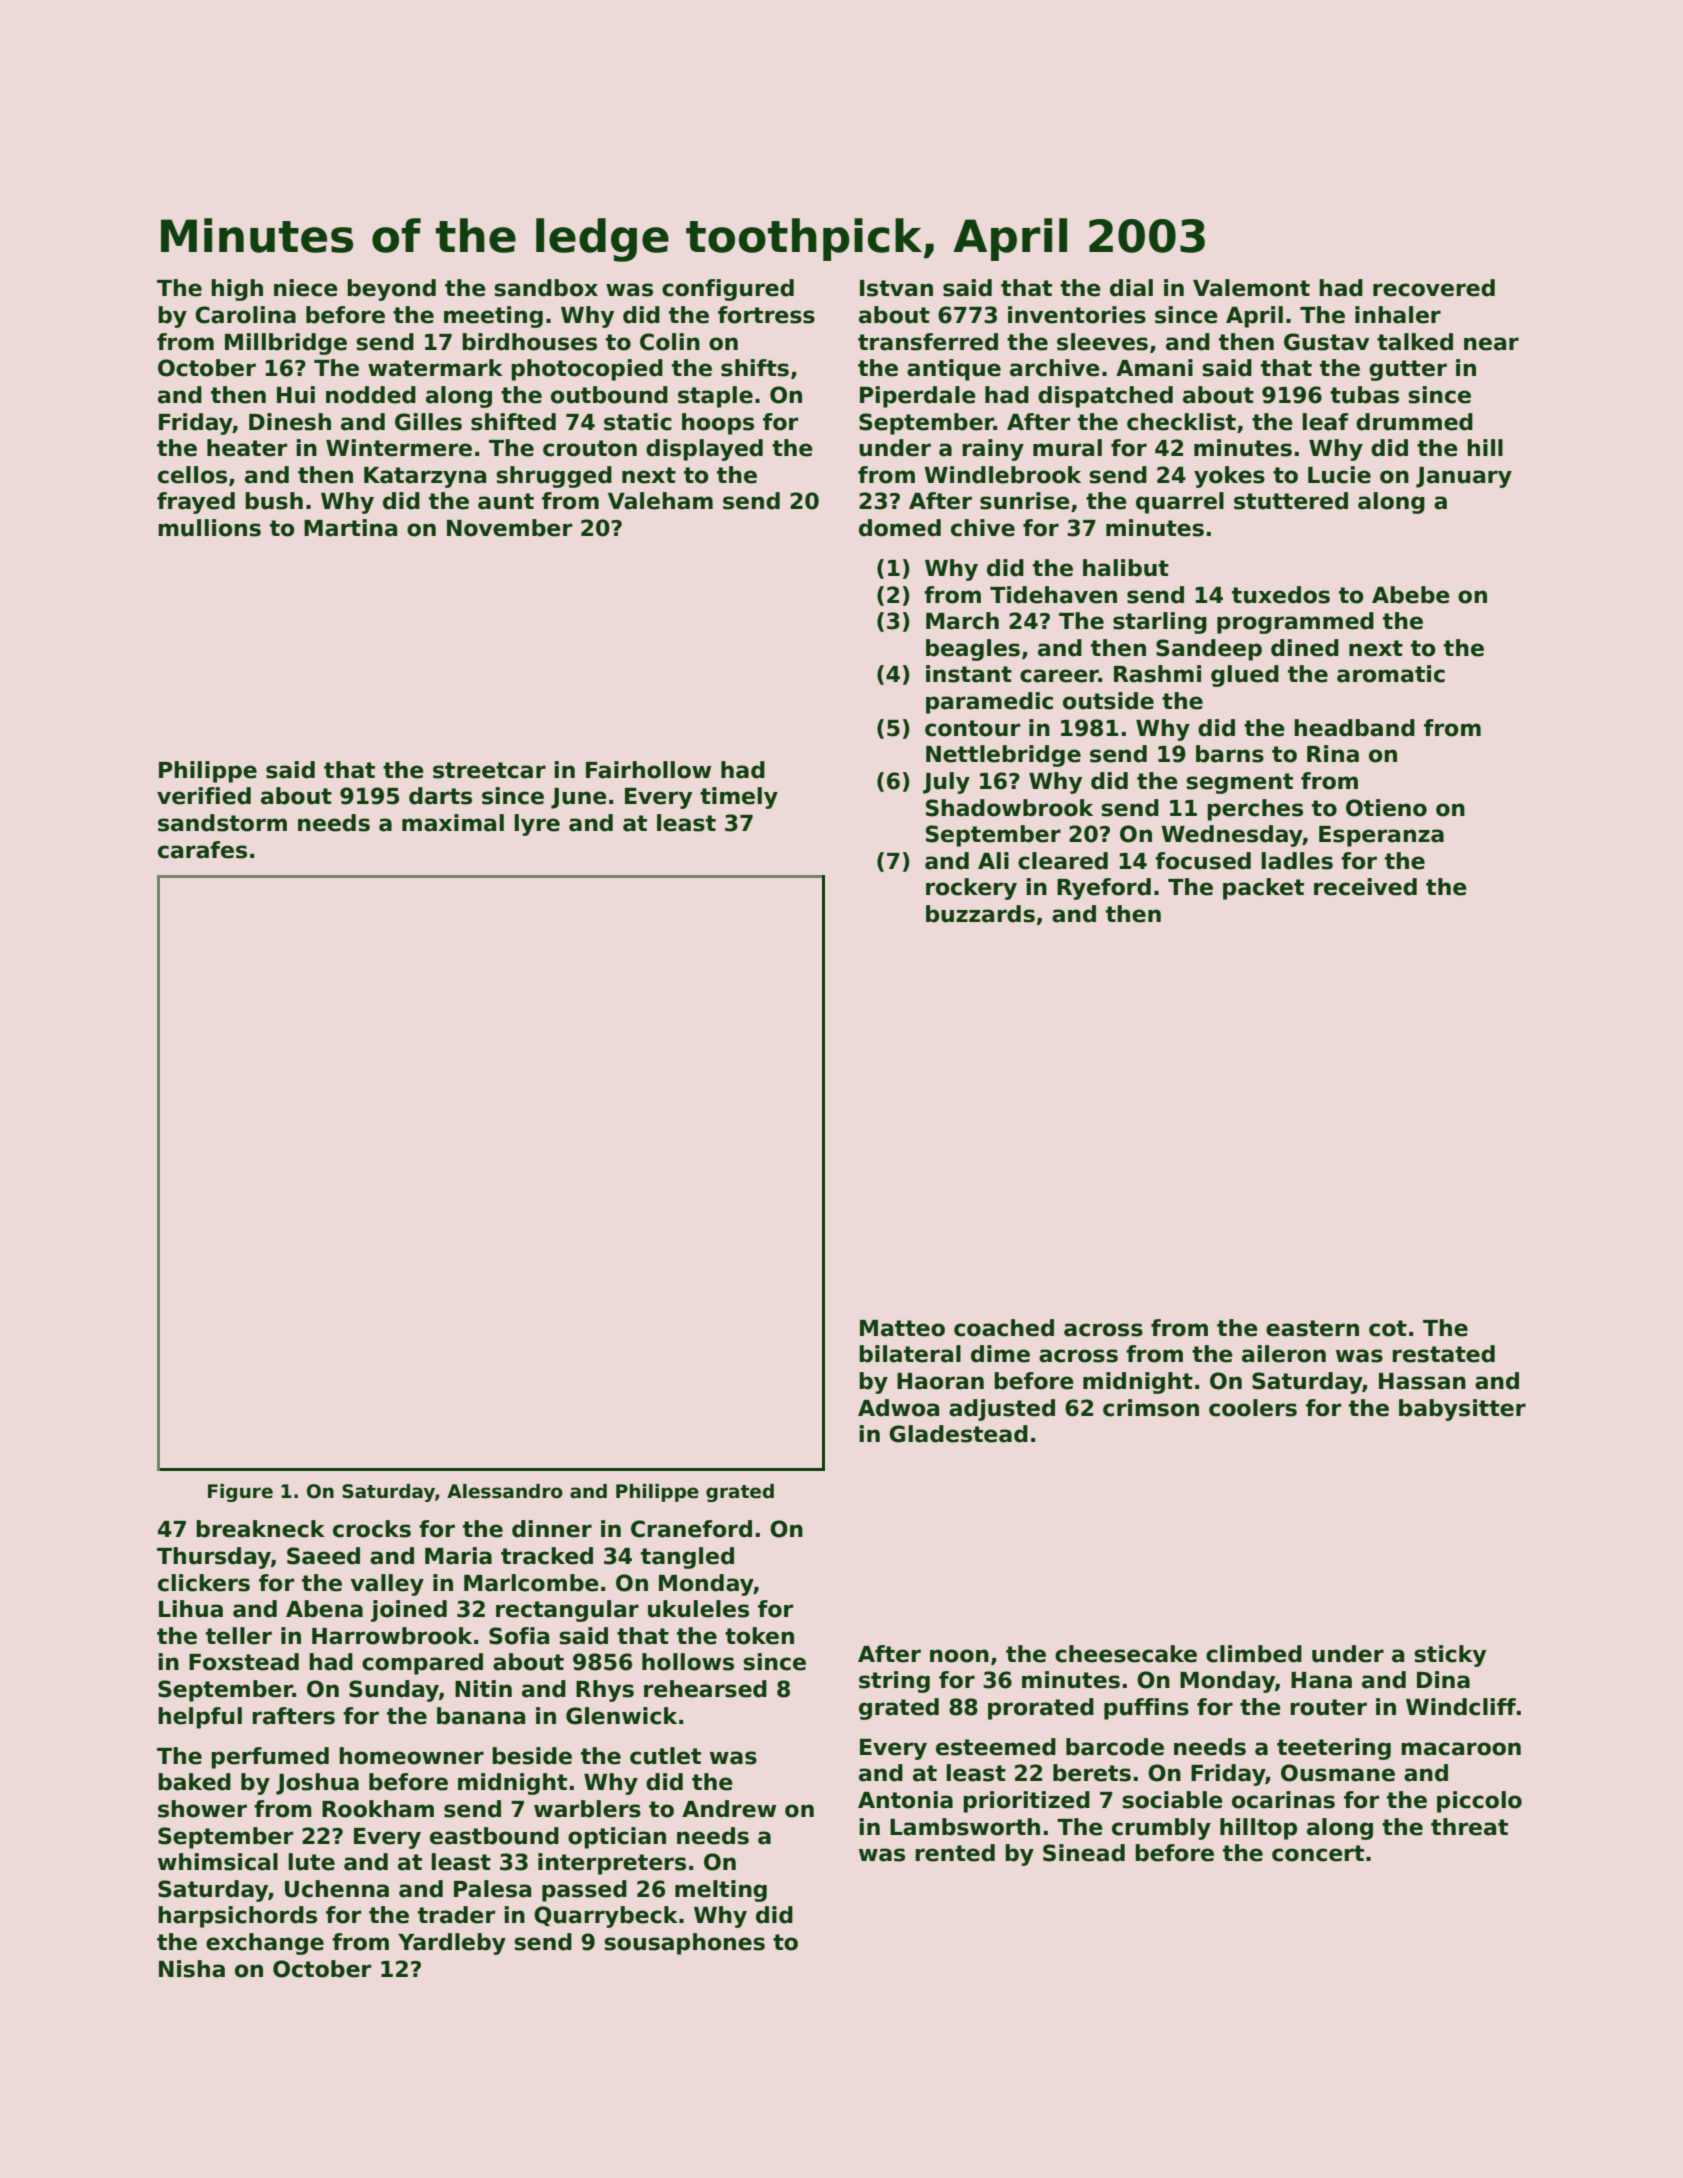 The height and width of the screenshot is (2178, 1683). I want to click on contour, so click(972, 728).
